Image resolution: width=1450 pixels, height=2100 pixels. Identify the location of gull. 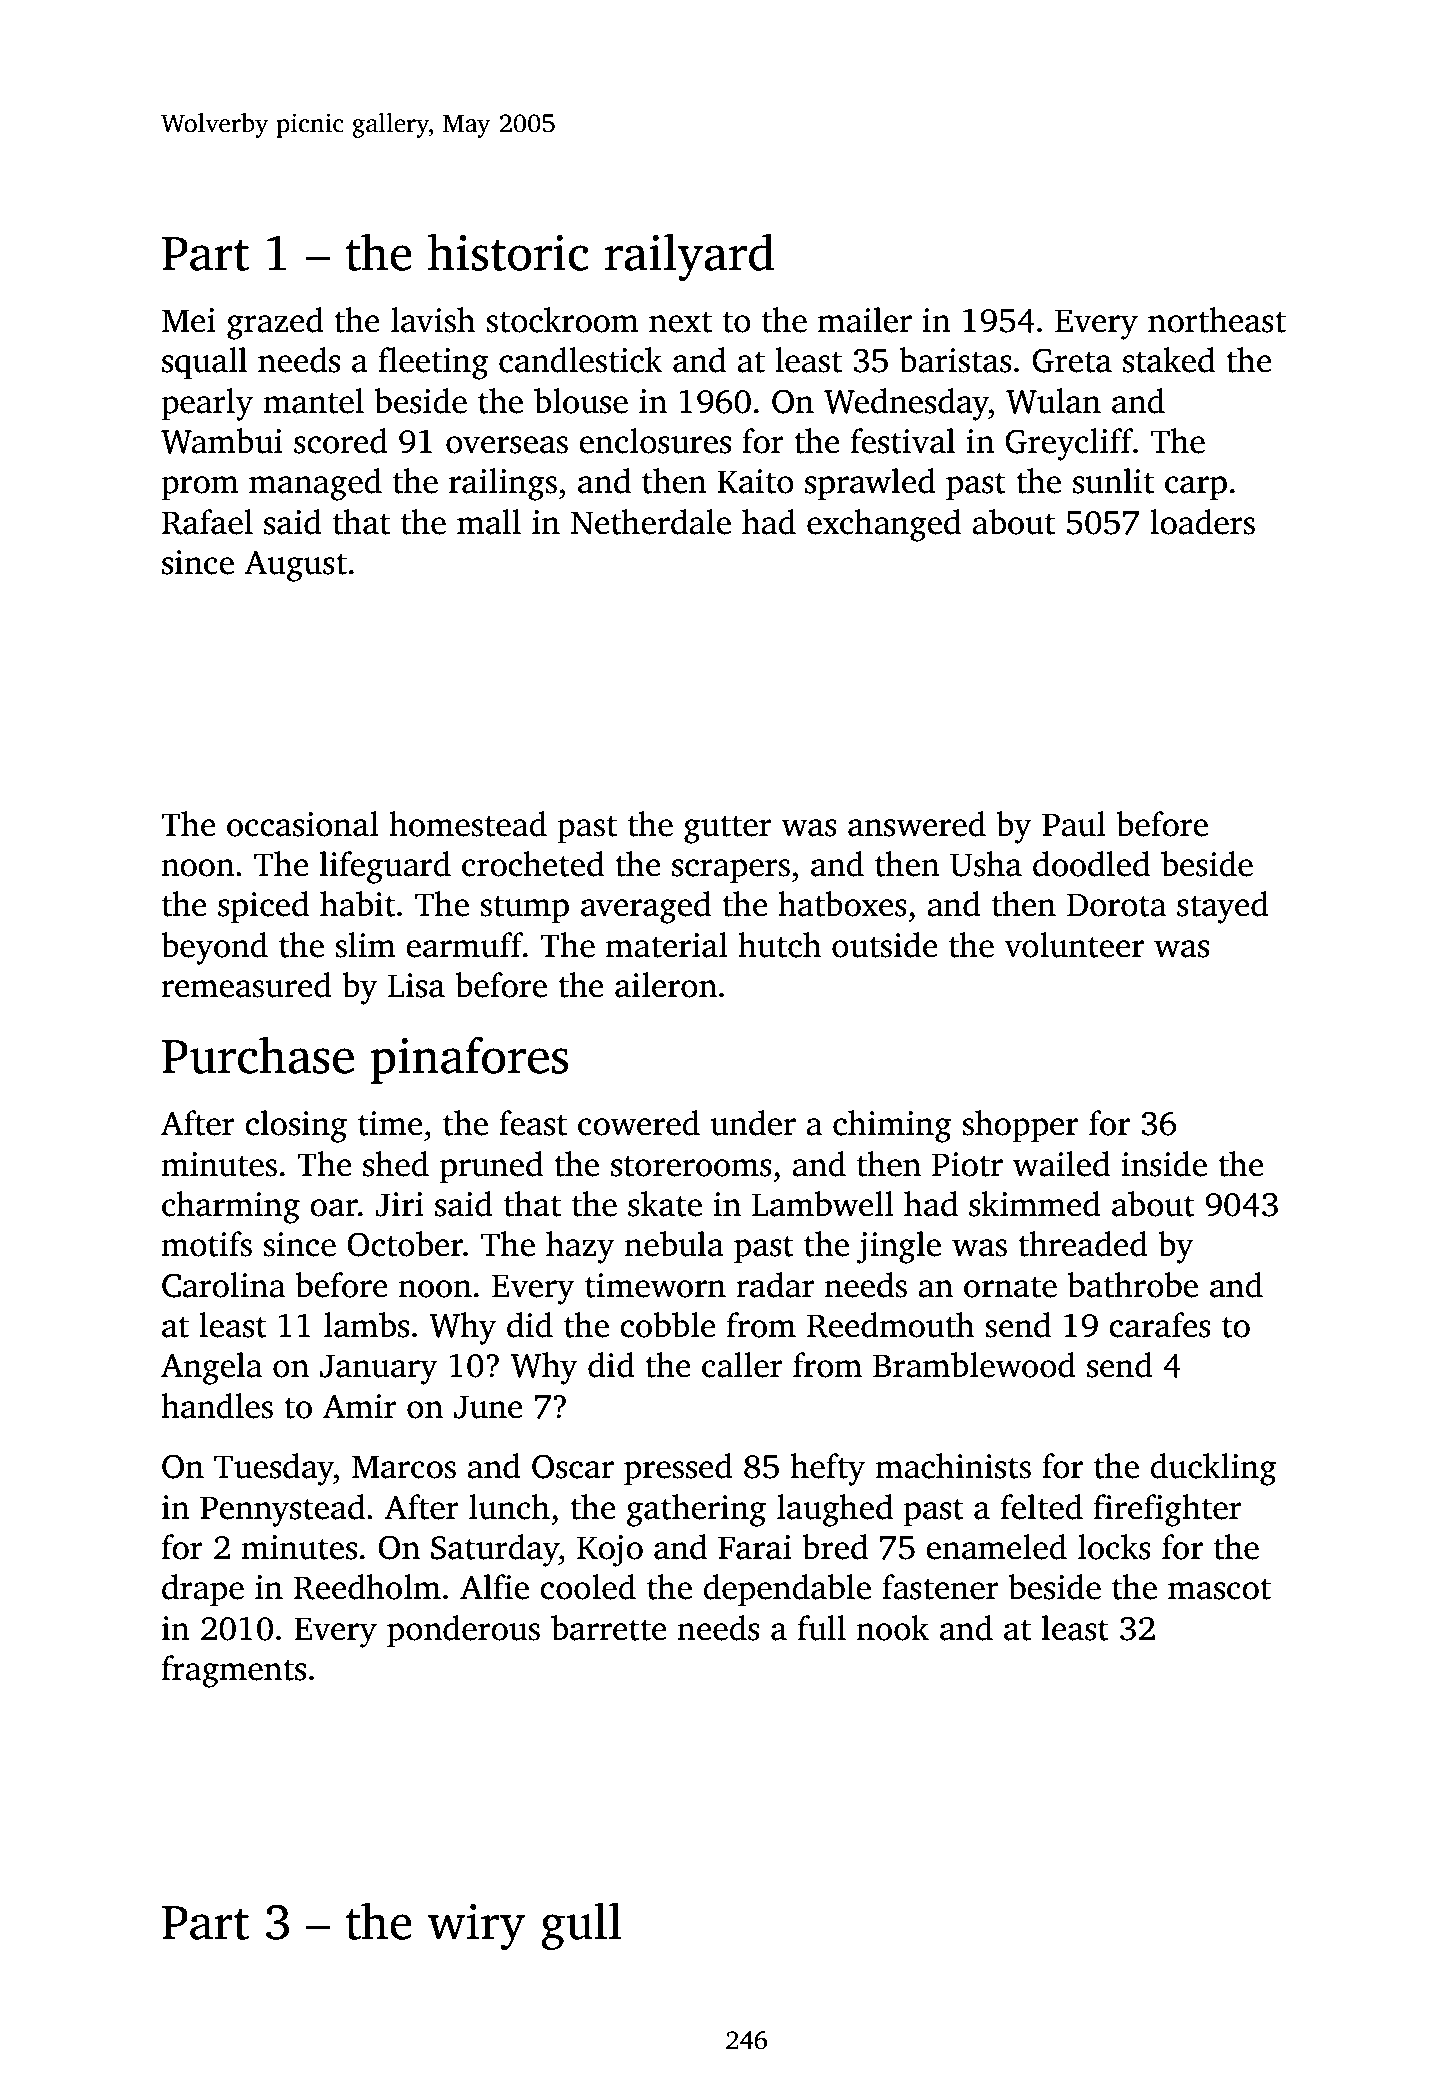
(581, 1926).
